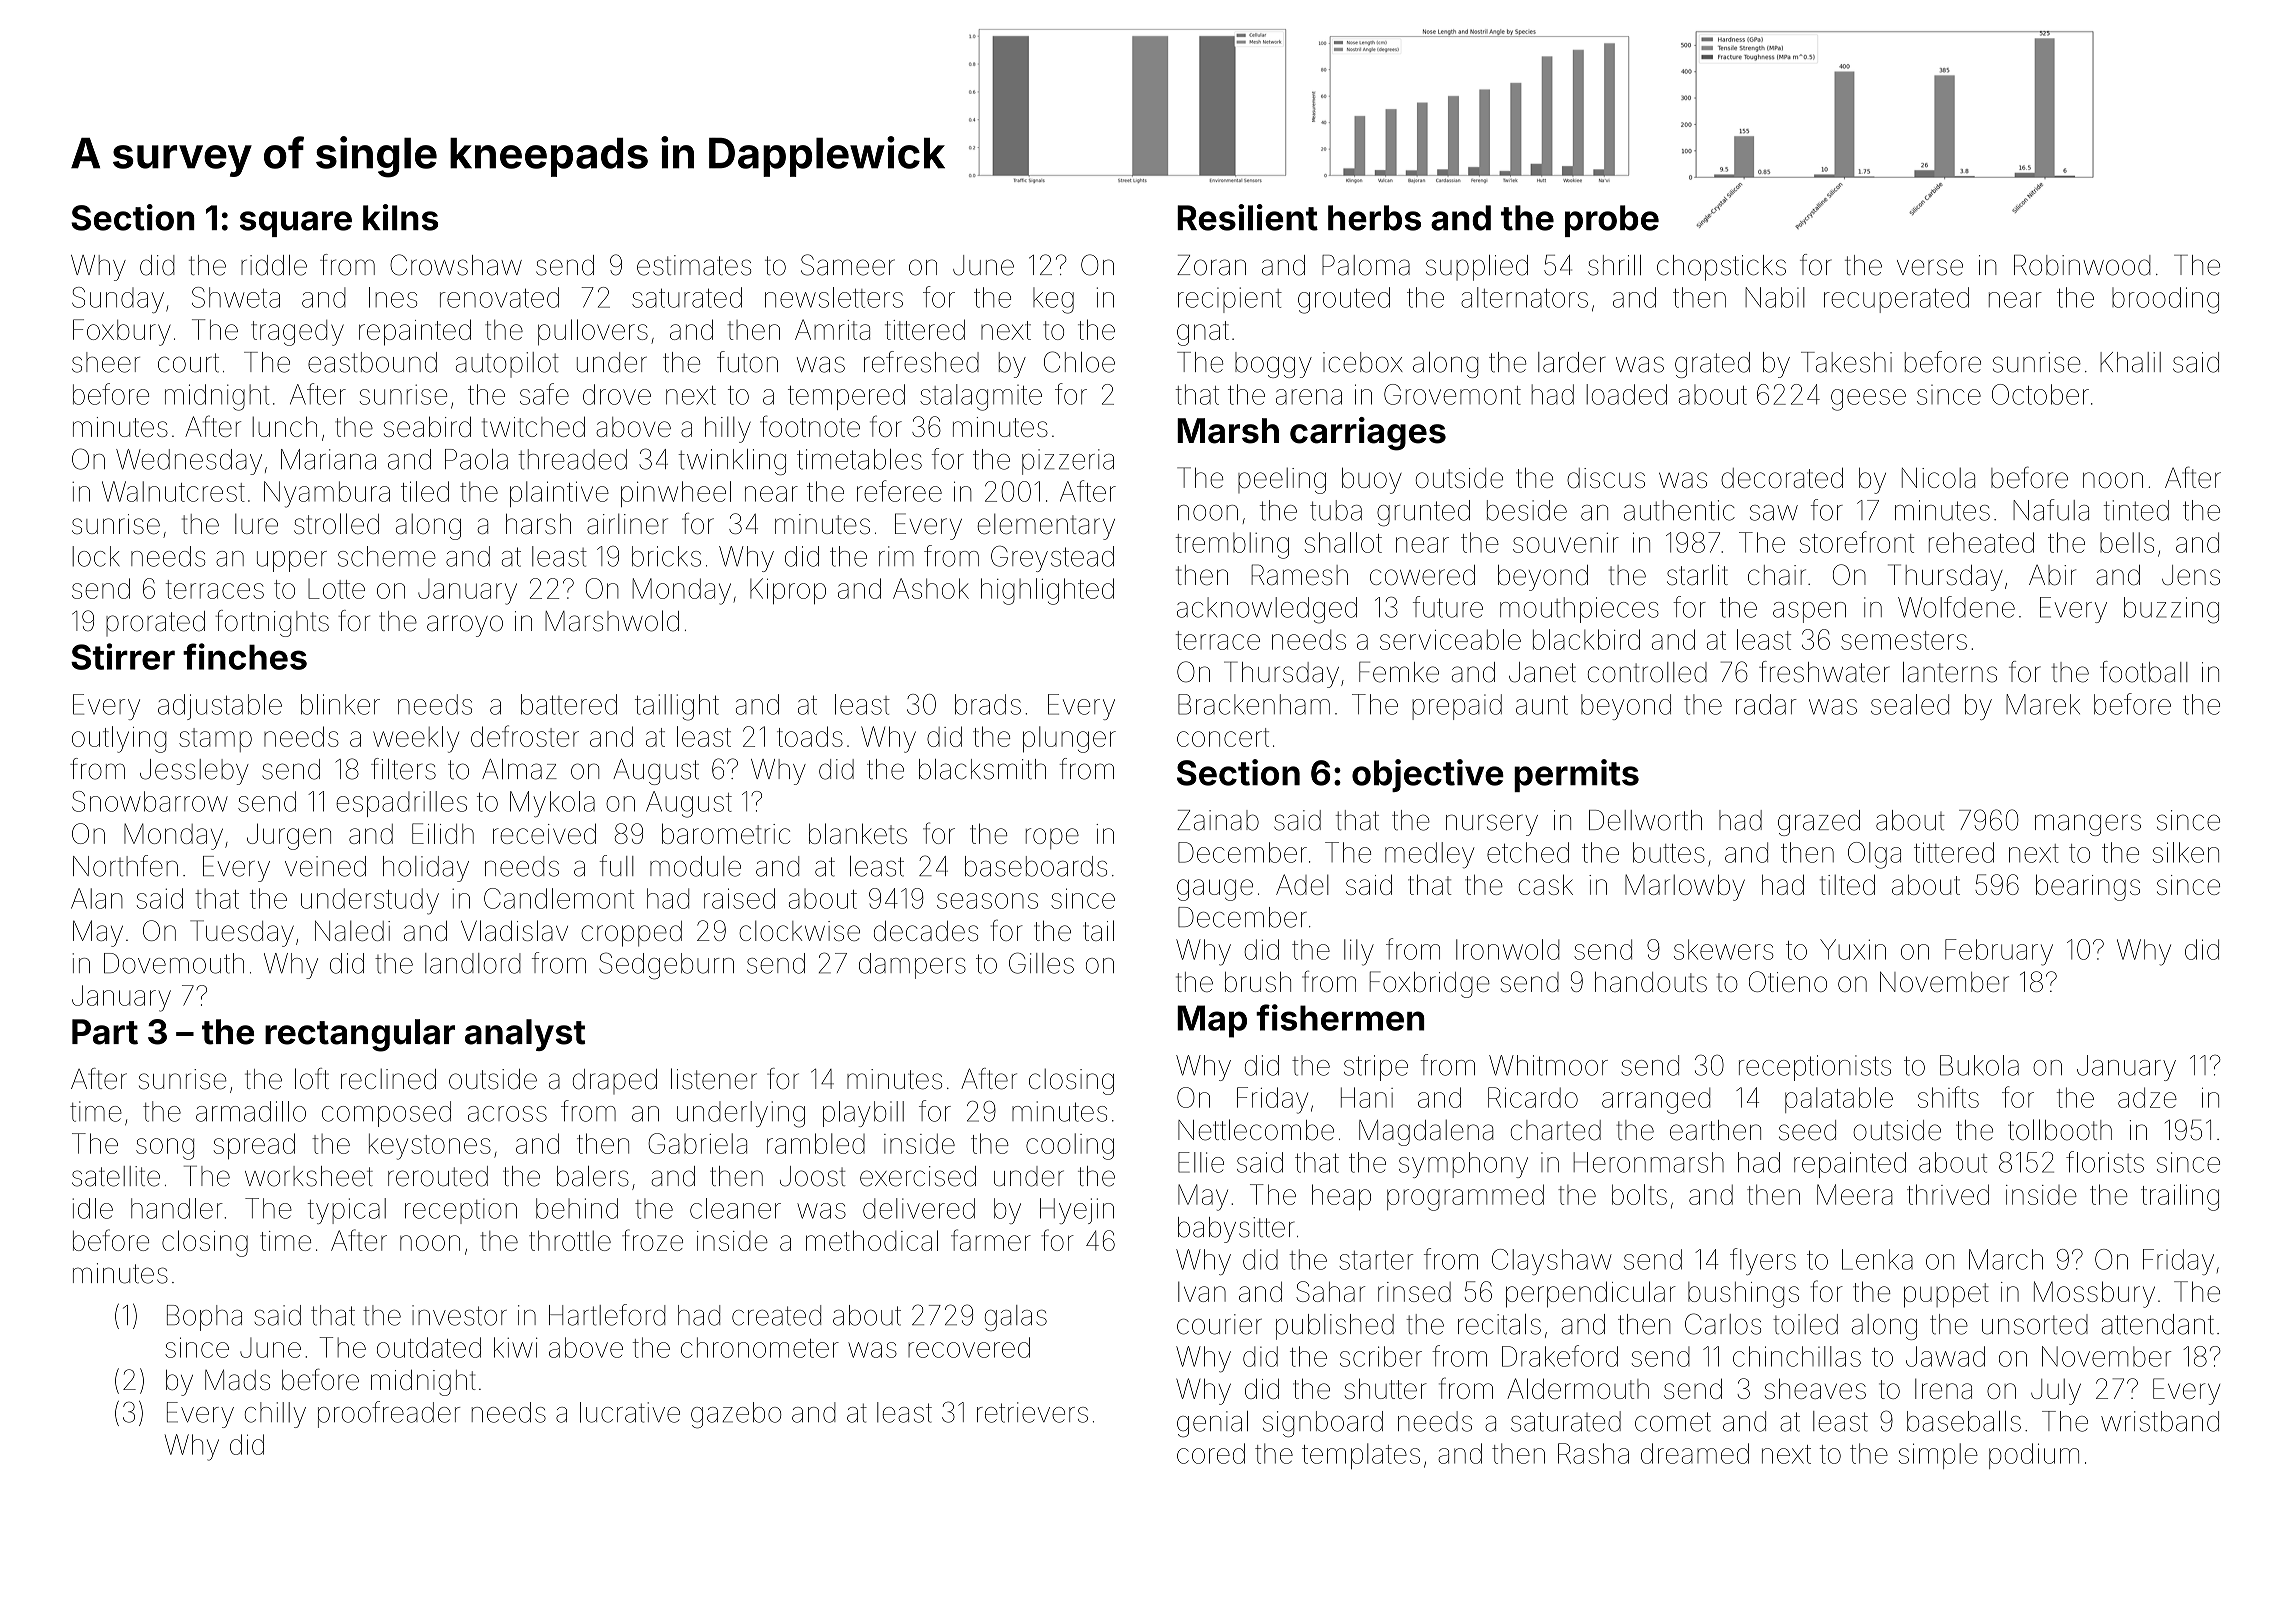  I want to click on Otieno, so click(1788, 981).
